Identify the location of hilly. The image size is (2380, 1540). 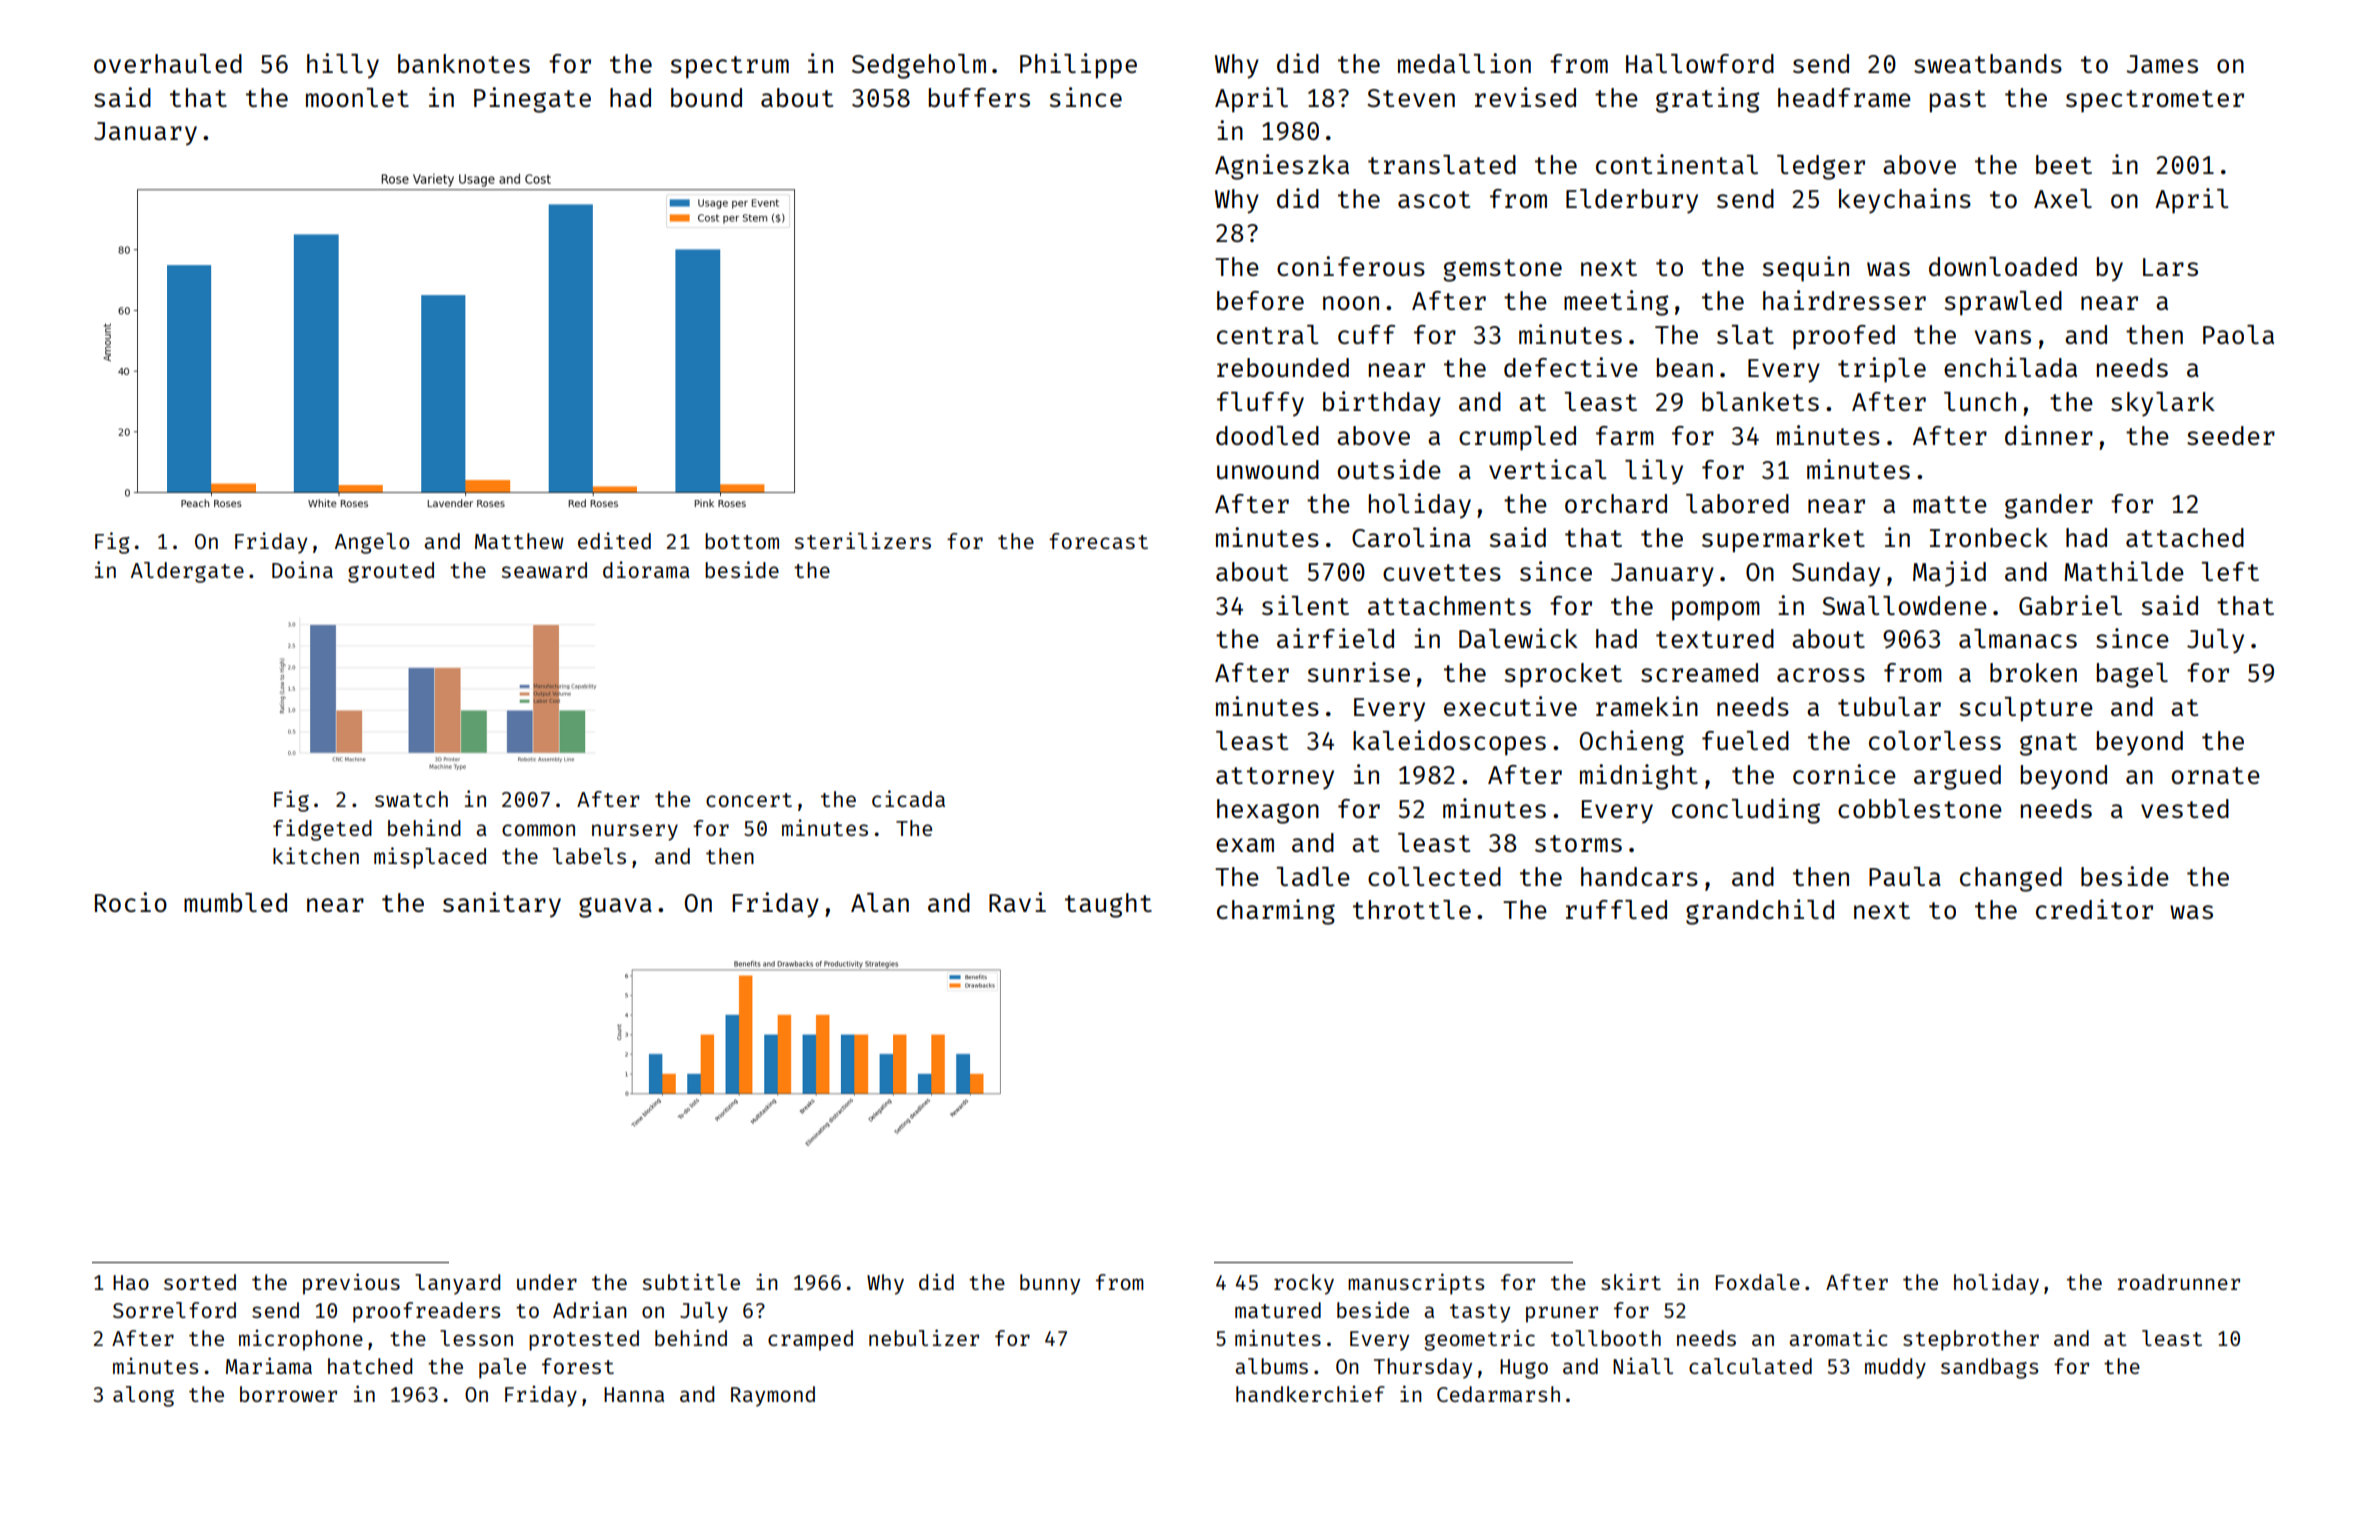
(343, 66).
